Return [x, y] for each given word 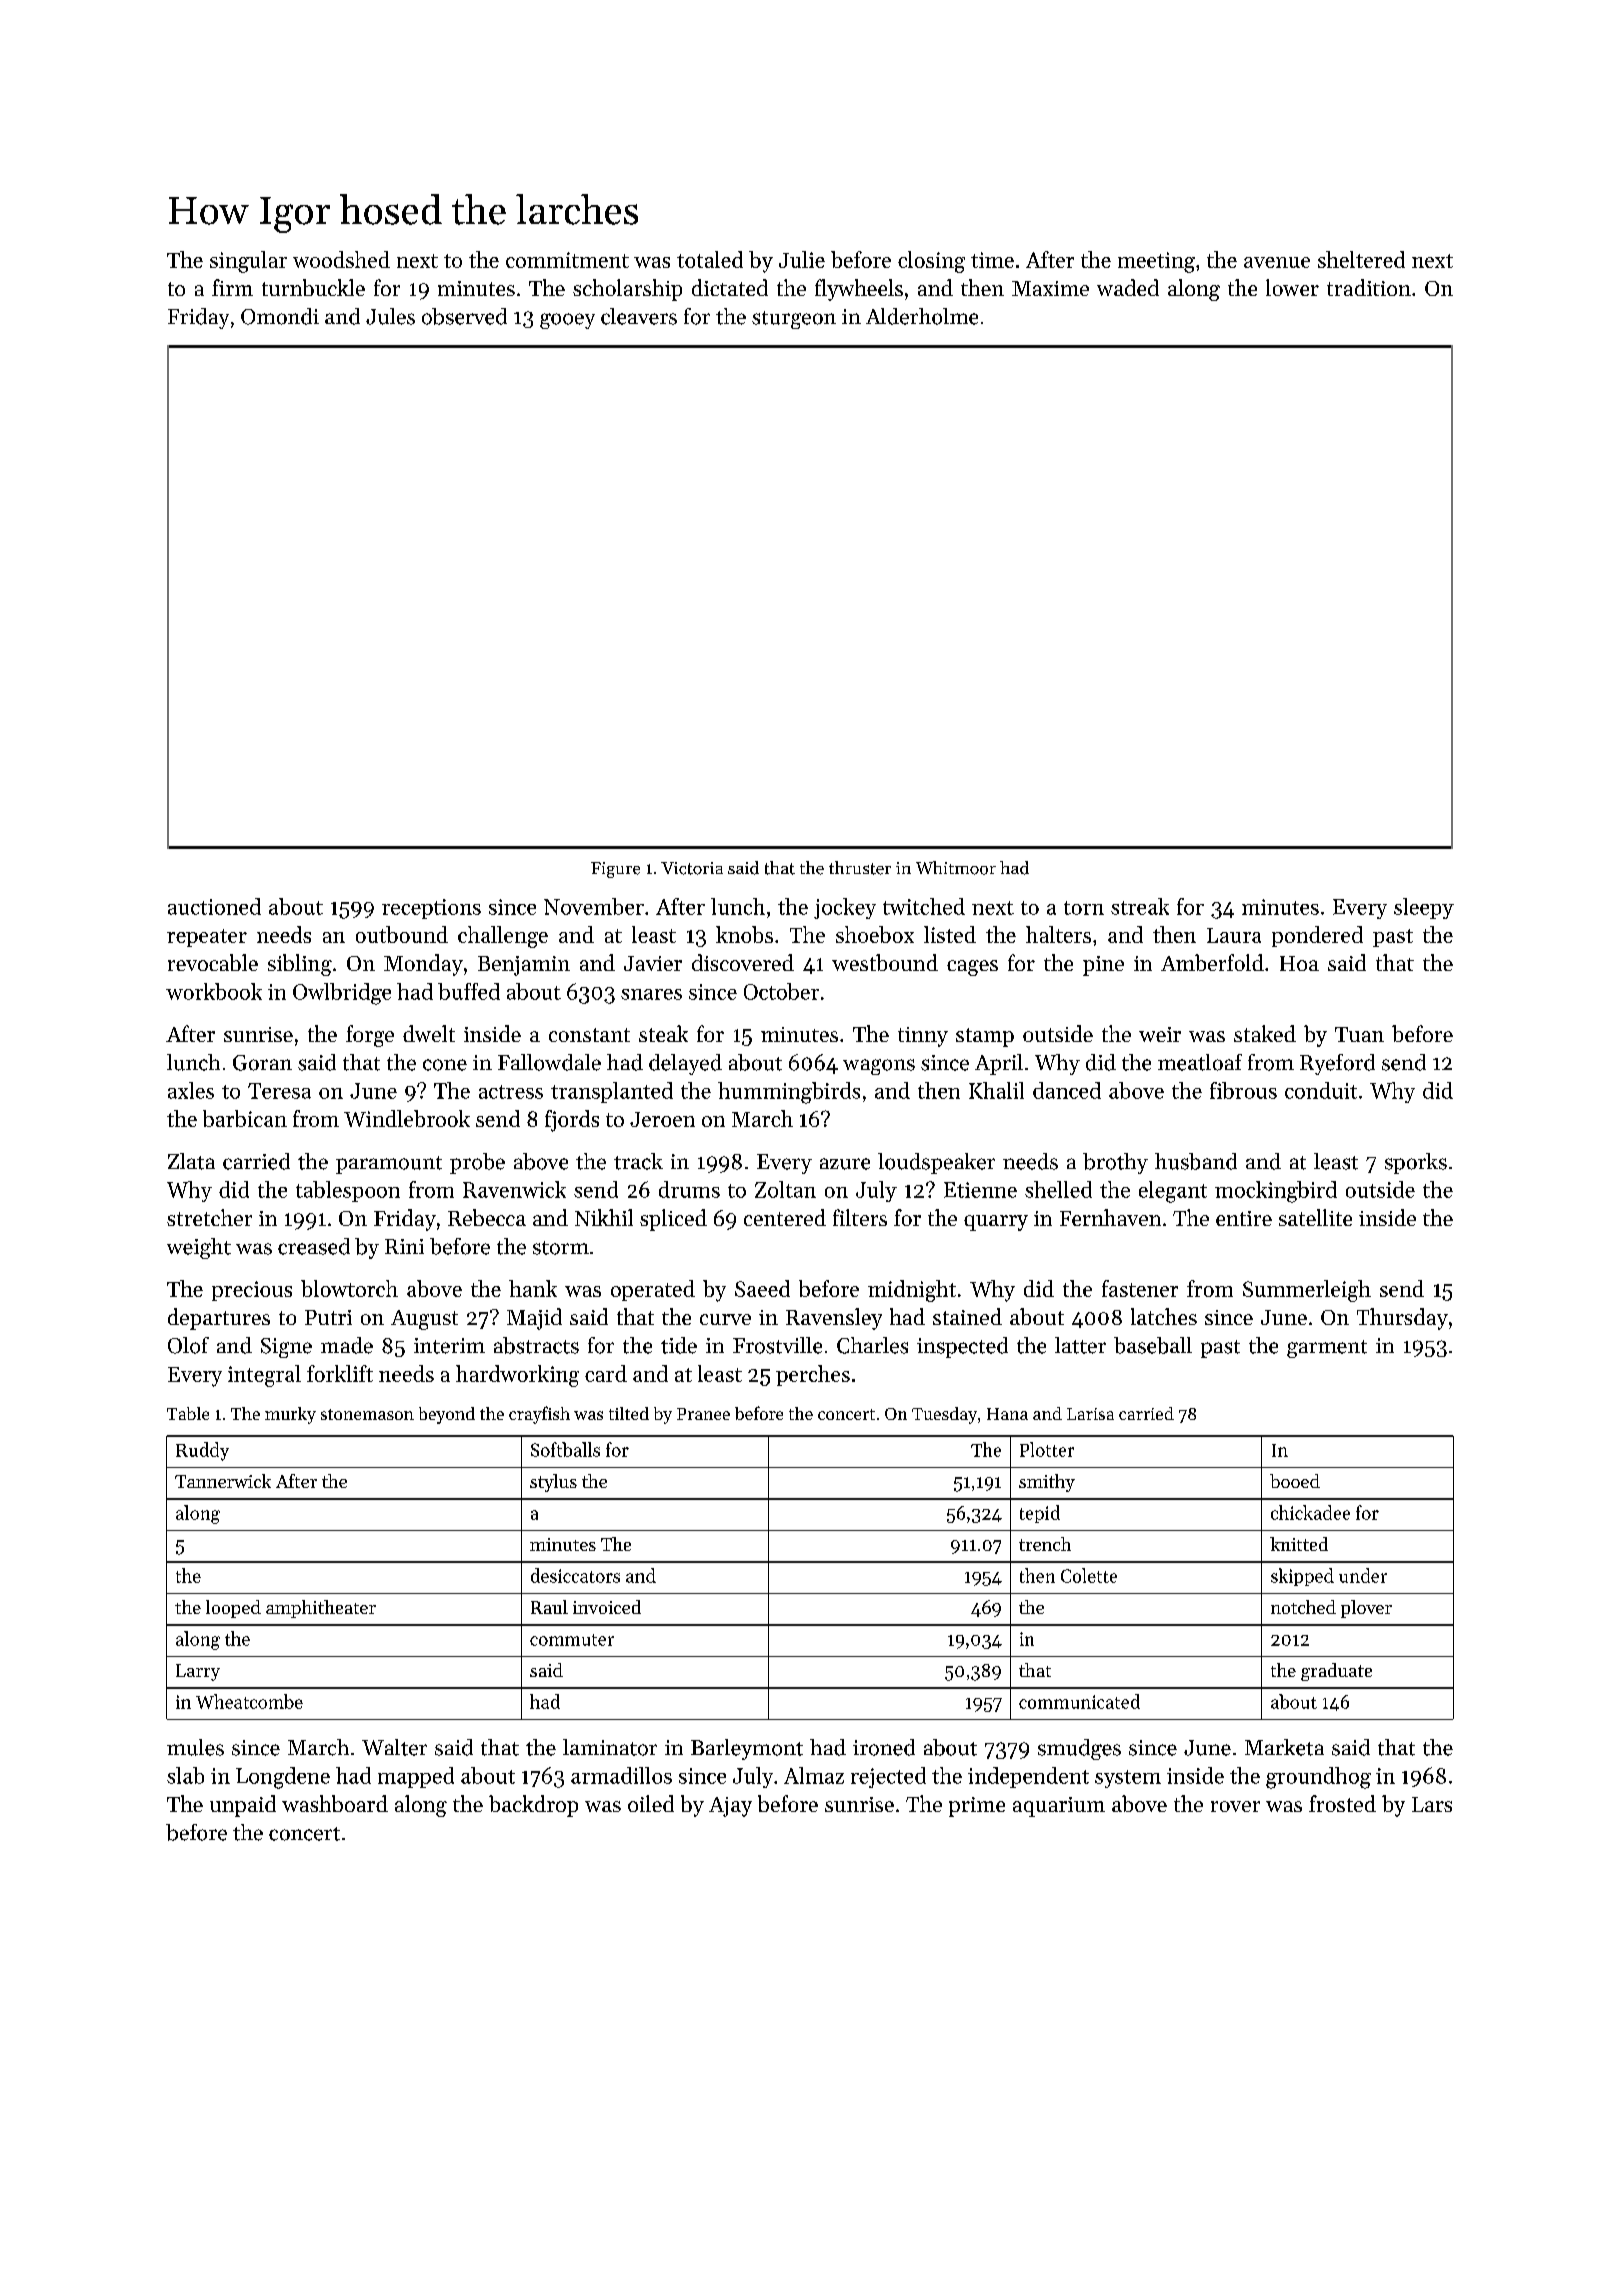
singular [248, 262]
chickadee [1310, 1512]
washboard [335, 1803]
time [992, 260]
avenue [1277, 262]
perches [813, 1375]
